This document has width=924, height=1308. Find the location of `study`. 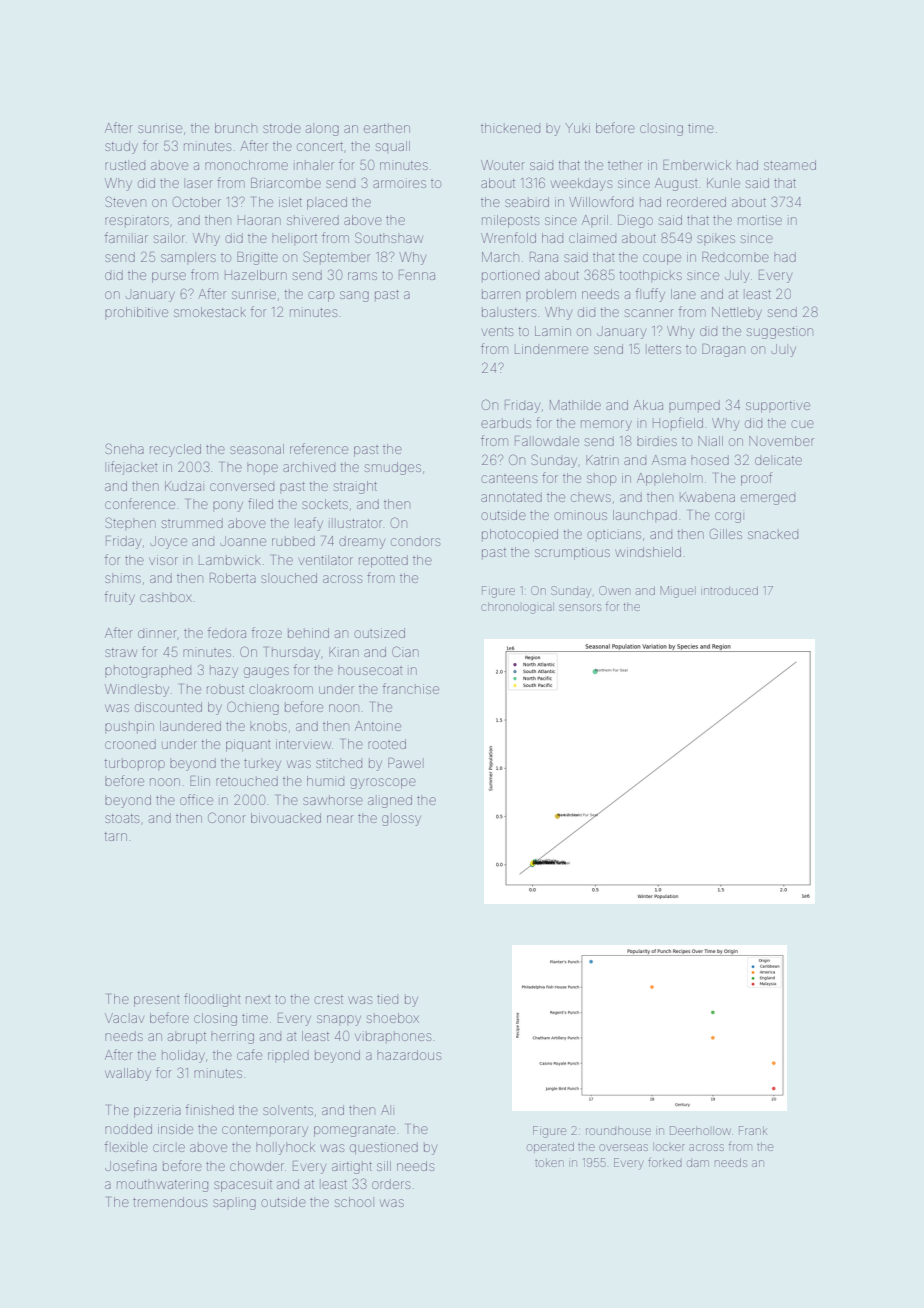

study is located at coordinates (121, 147).
